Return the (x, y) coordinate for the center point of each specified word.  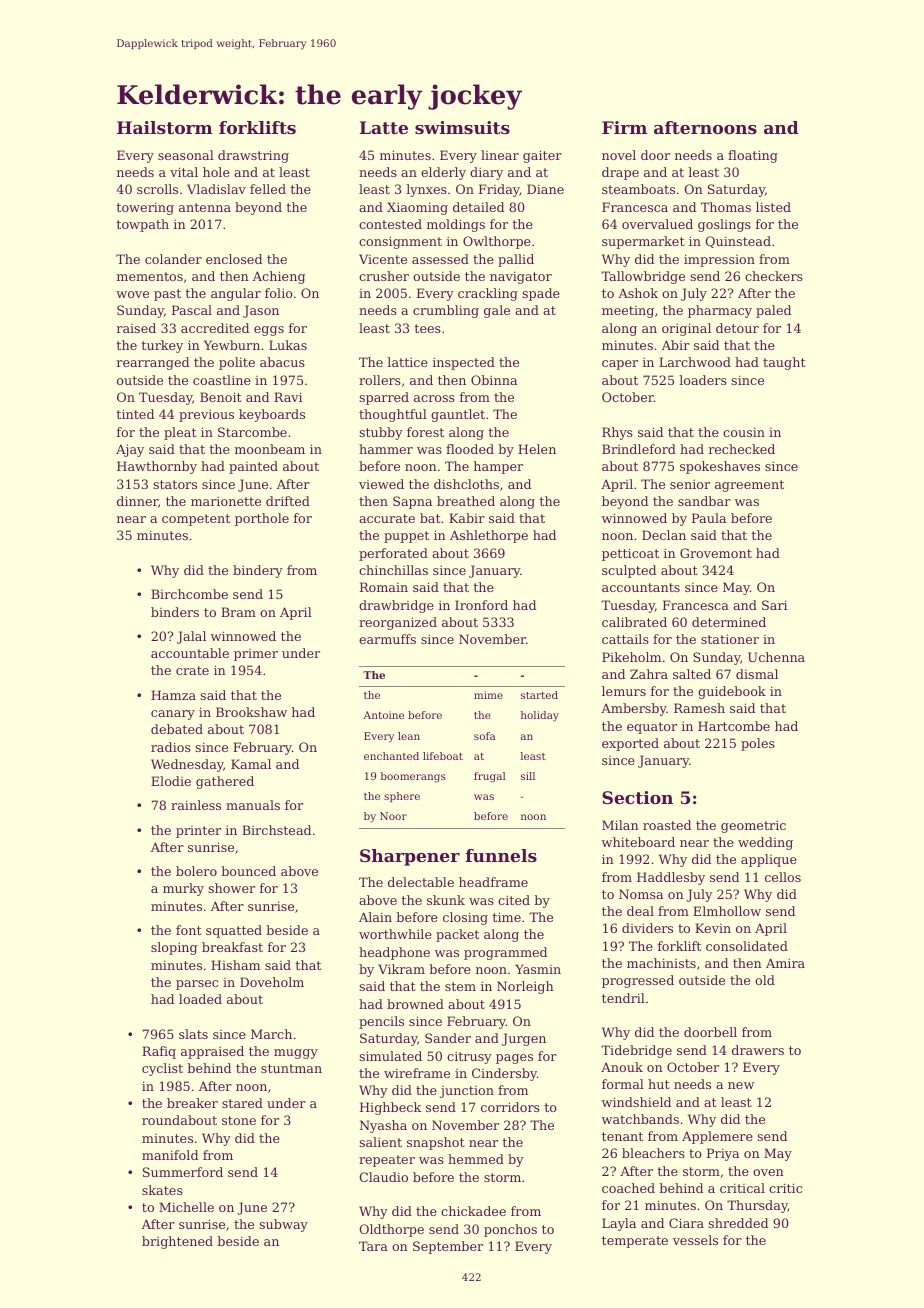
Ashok (638, 293)
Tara (373, 1246)
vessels (695, 1240)
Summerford (183, 1172)
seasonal (186, 155)
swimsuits (462, 127)
